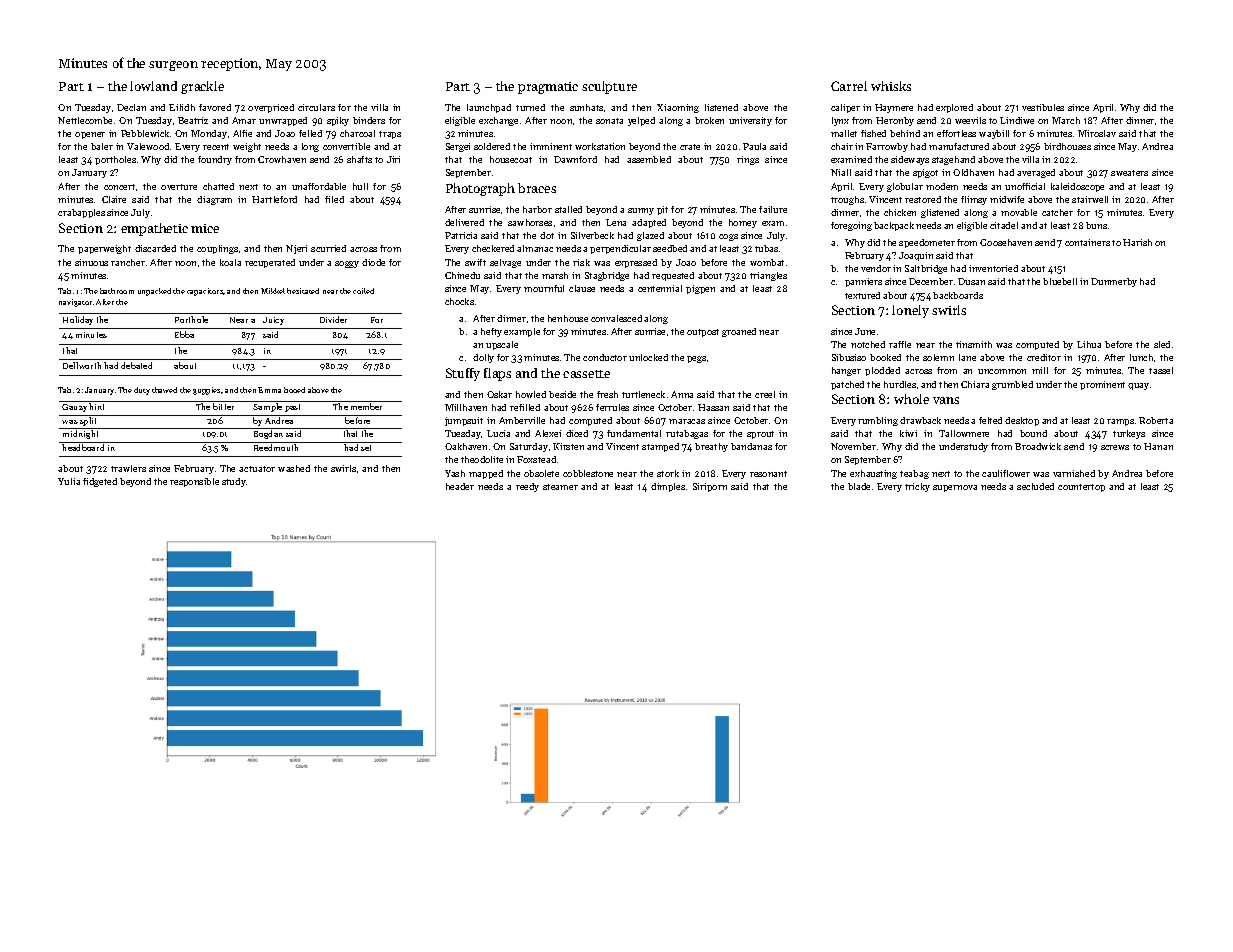 The image size is (1233, 952). Describe the element at coordinates (670, 248) in the screenshot. I see `seedbed` at that location.
